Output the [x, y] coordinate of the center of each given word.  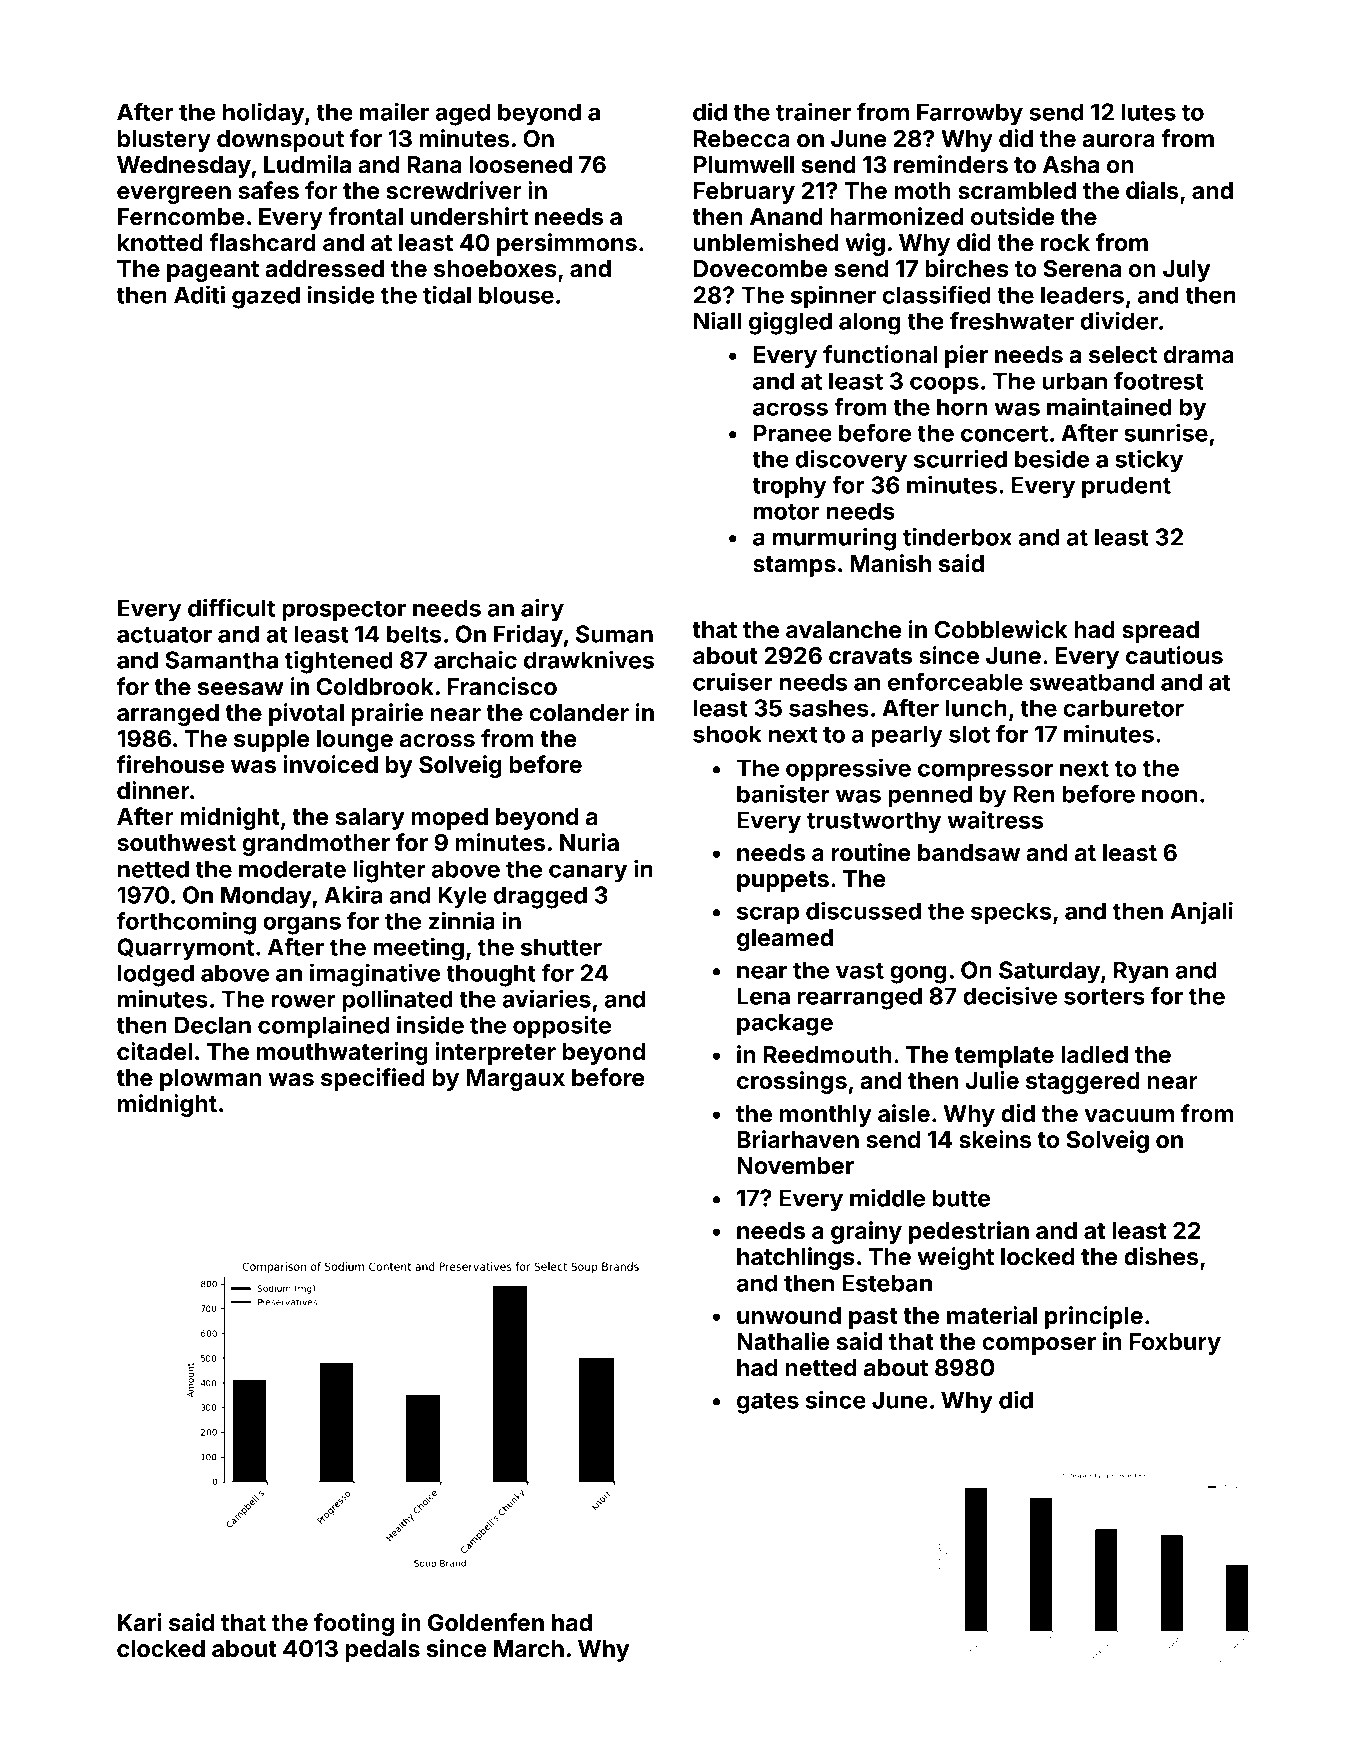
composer [1039, 1346]
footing [354, 1624]
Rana [434, 165]
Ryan [1141, 972]
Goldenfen [486, 1622]
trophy [789, 487]
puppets [783, 881]
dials [1152, 190]
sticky [1149, 461]
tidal [447, 294]
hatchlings [796, 1258]
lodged [156, 975]
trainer [813, 111]
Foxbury [1175, 1344]
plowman [211, 1080]
